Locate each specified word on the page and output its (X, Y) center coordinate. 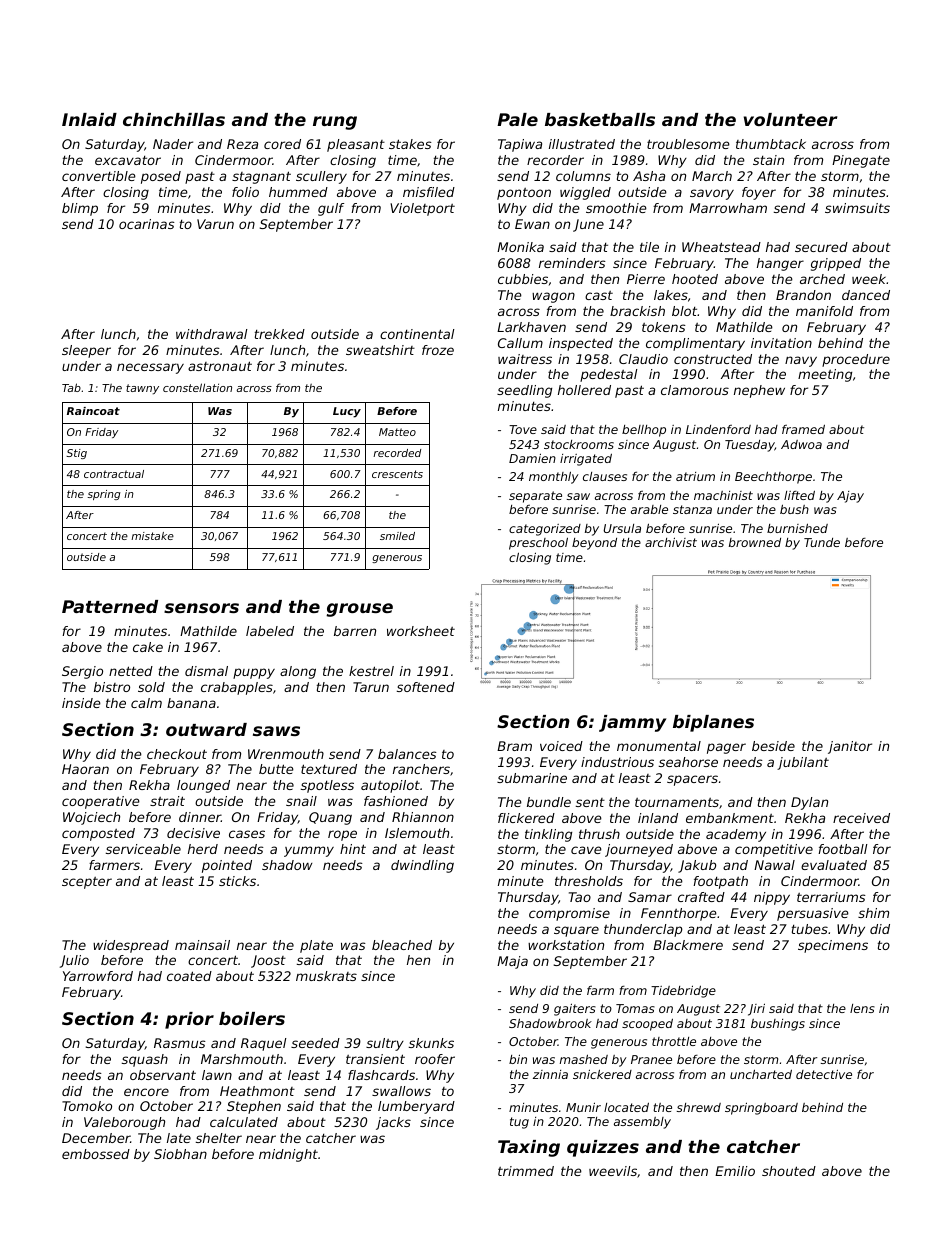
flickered (526, 818)
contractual (114, 474)
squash (145, 1060)
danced (866, 295)
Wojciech (91, 818)
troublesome (688, 144)
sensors (201, 608)
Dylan (809, 803)
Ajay (850, 497)
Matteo (397, 432)
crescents (397, 474)
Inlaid (89, 119)
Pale (517, 119)
